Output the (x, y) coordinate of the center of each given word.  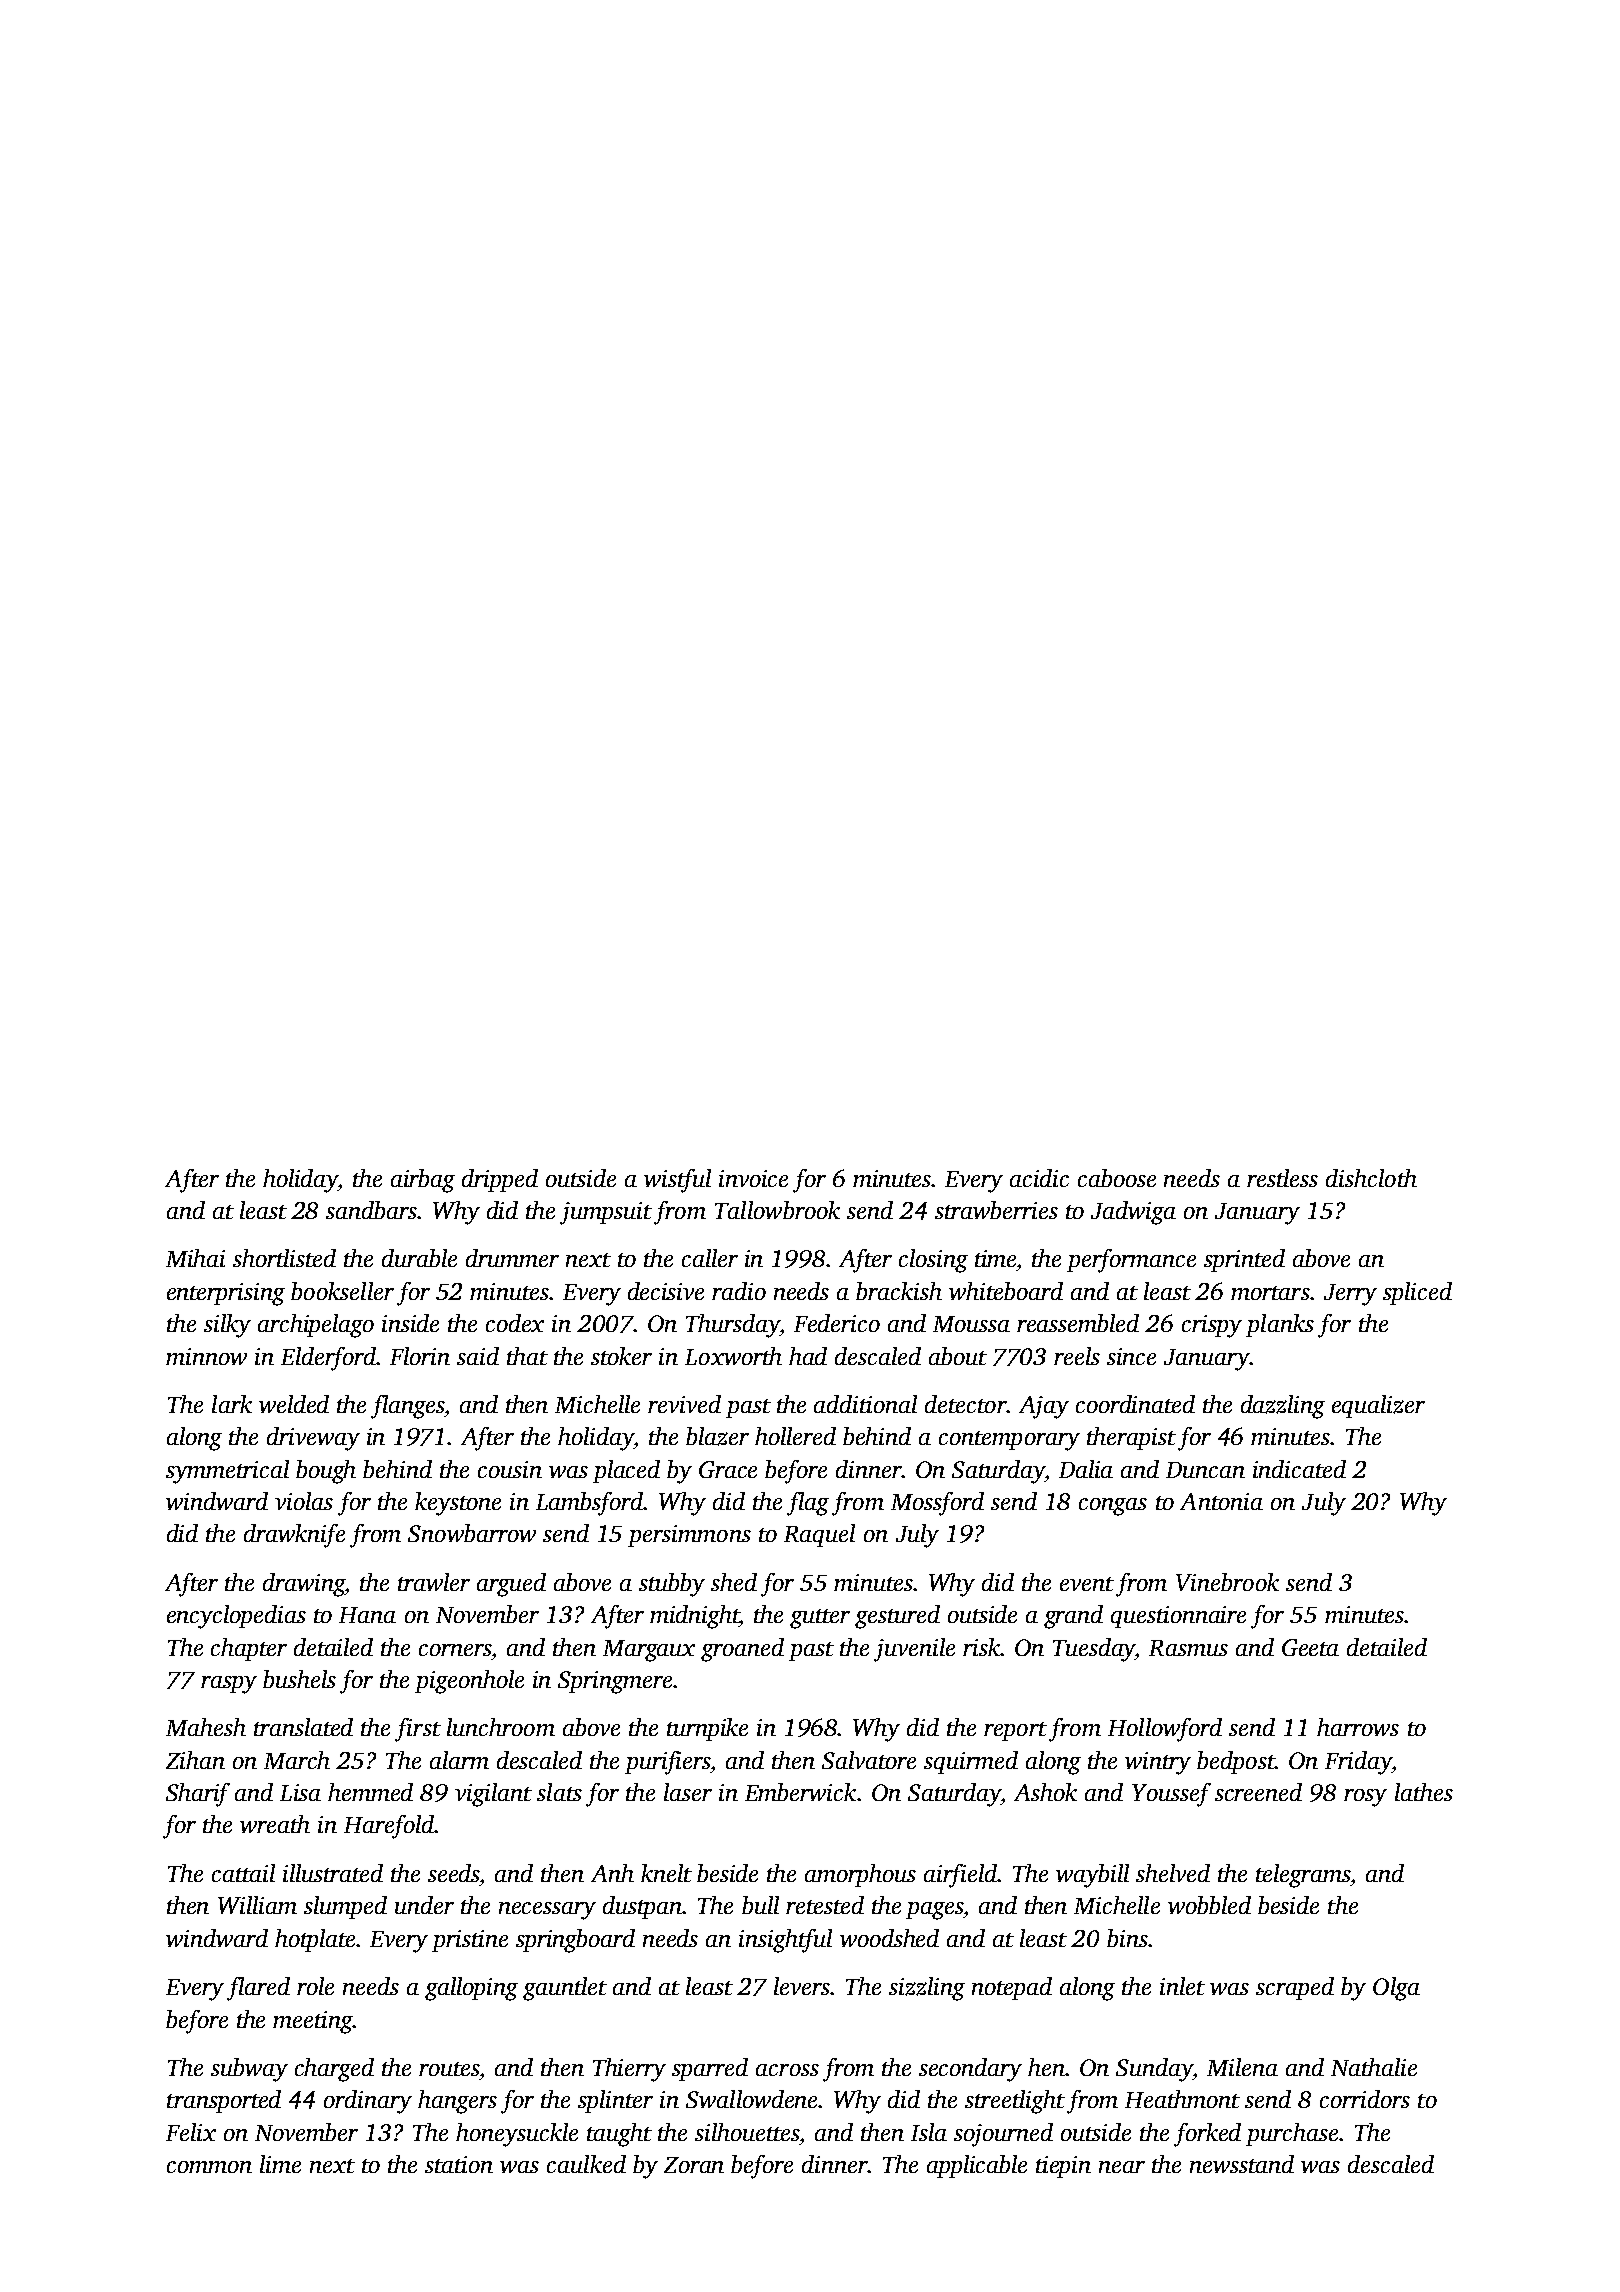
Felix (191, 2132)
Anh (612, 1873)
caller (710, 1258)
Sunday (1154, 2070)
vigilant (493, 1795)
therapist (1131, 1438)
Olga (1396, 1989)
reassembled (1078, 1323)
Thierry (629, 2070)
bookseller (342, 1291)
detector (966, 1404)
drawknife (294, 1536)
